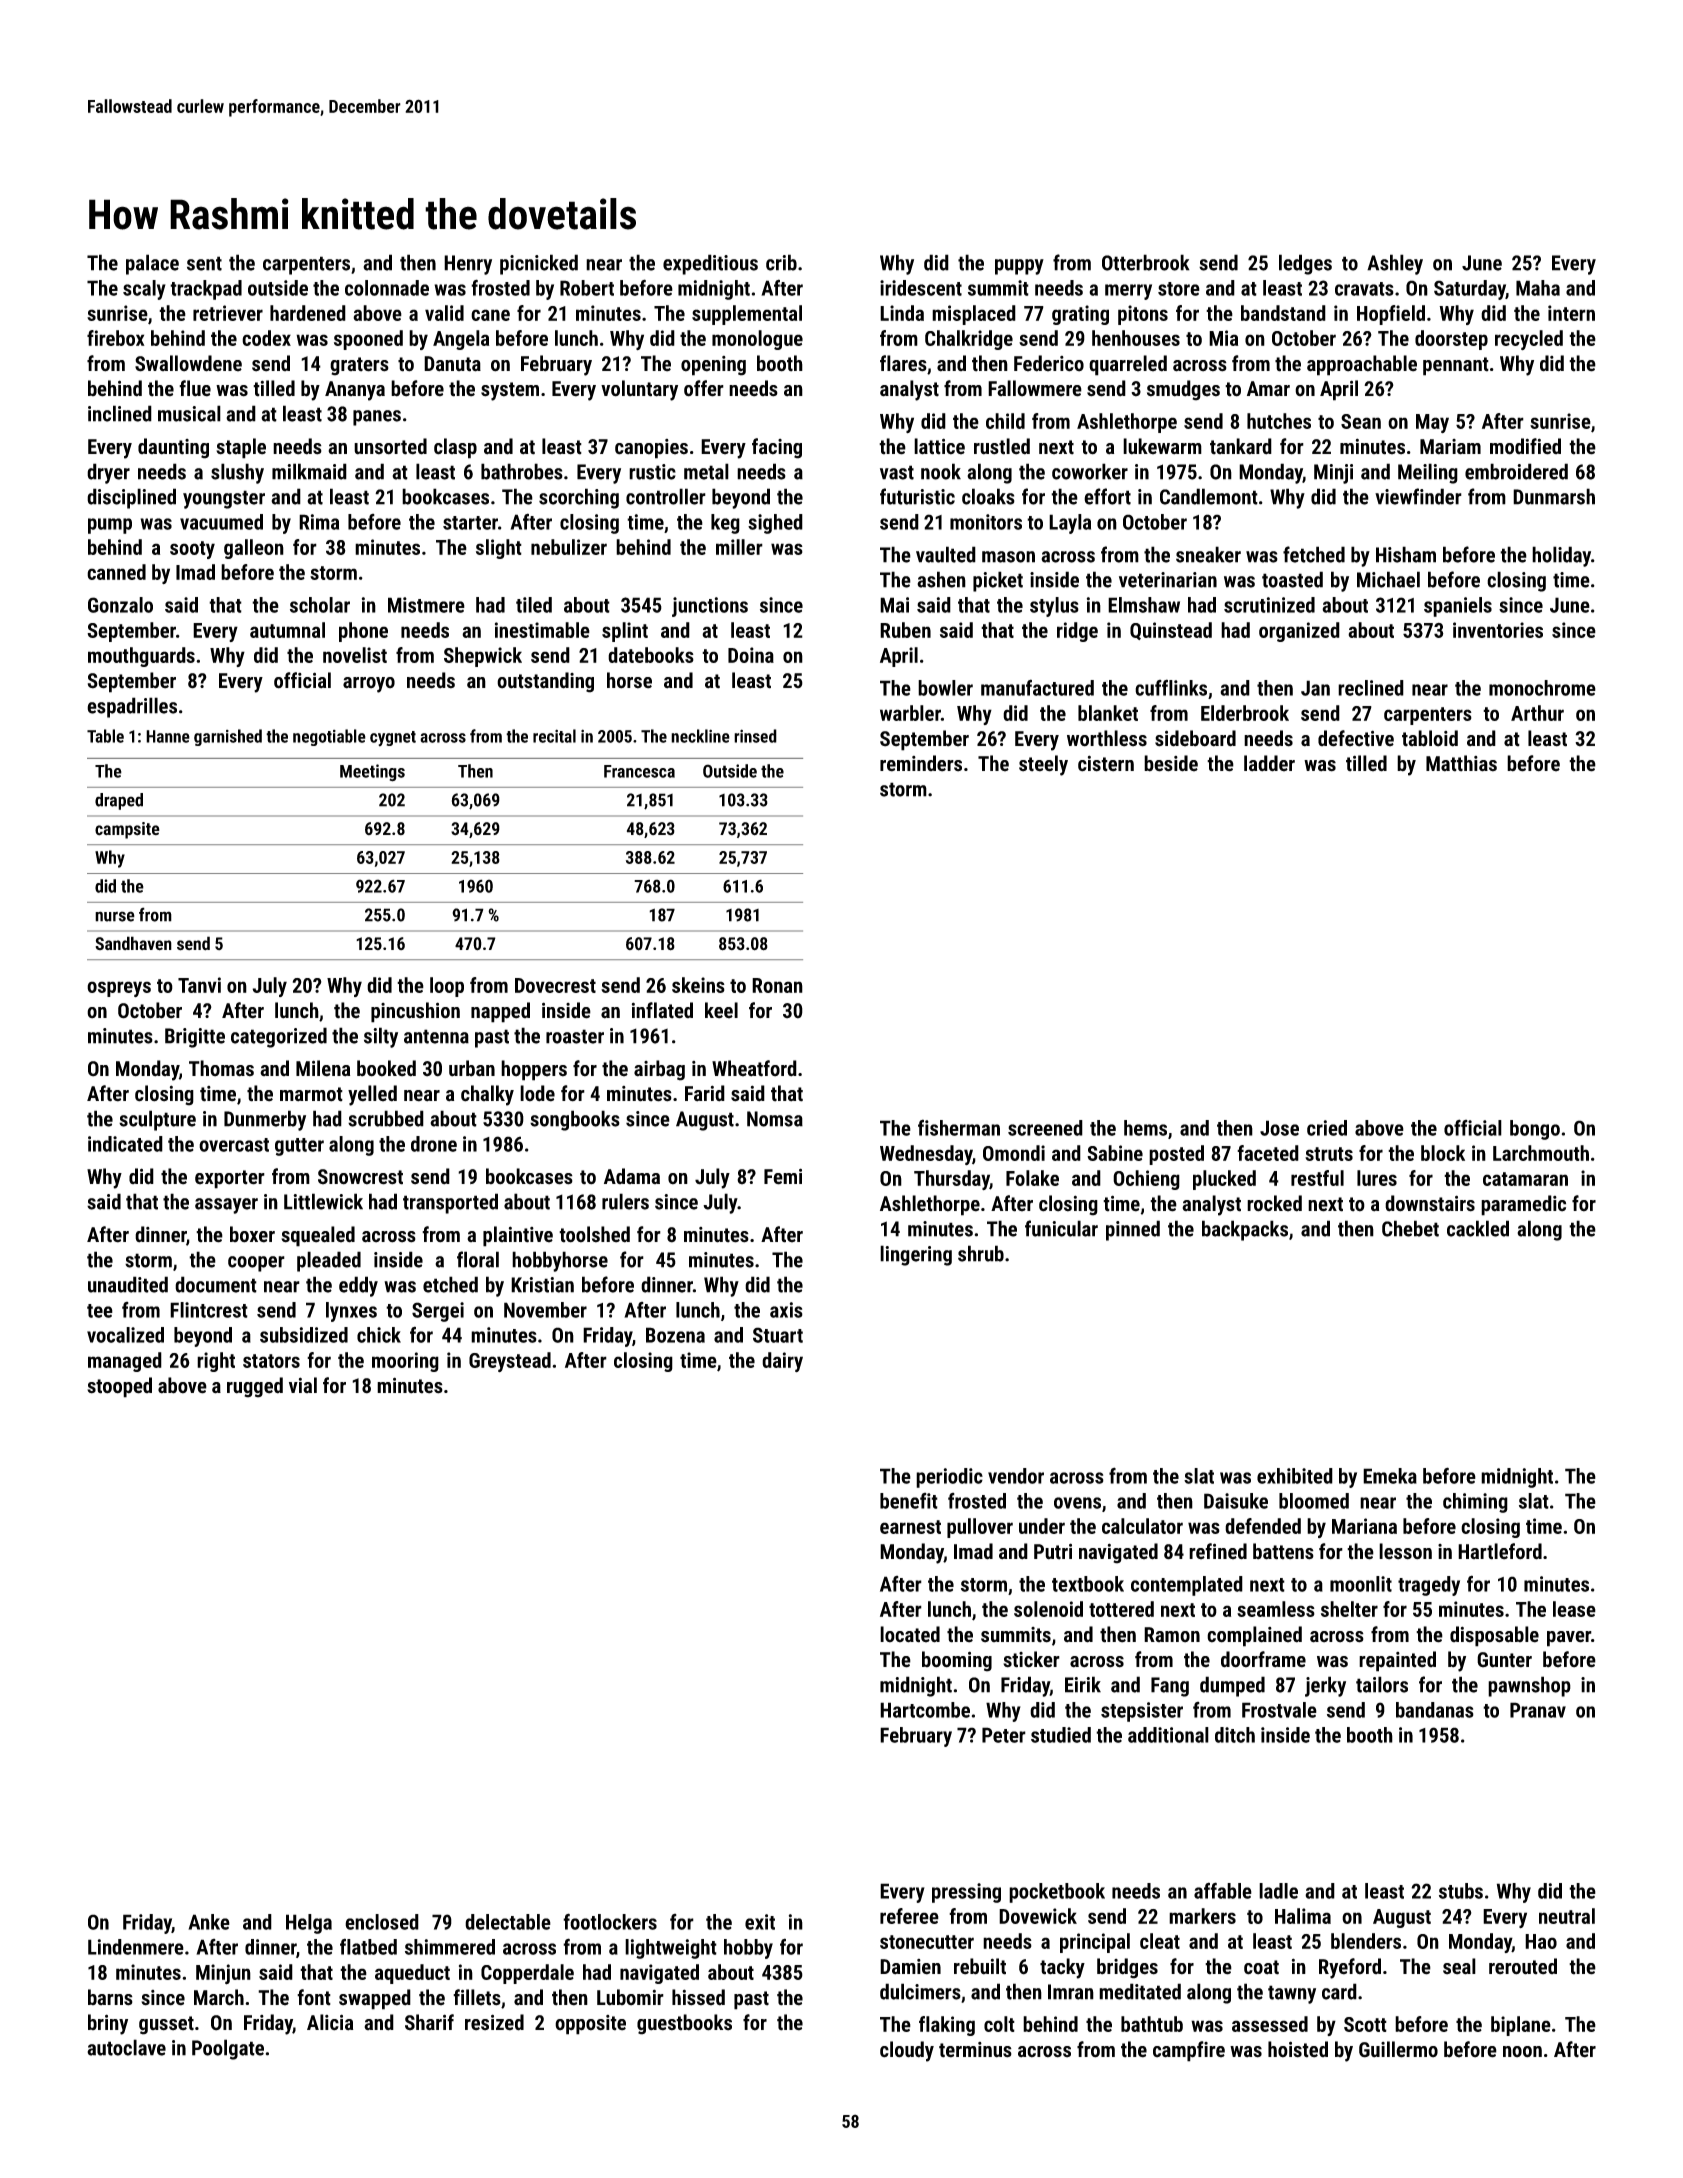 The height and width of the image is (2178, 1683). What do you see at coordinates (126, 2047) in the image?
I see `autoclave` at bounding box center [126, 2047].
